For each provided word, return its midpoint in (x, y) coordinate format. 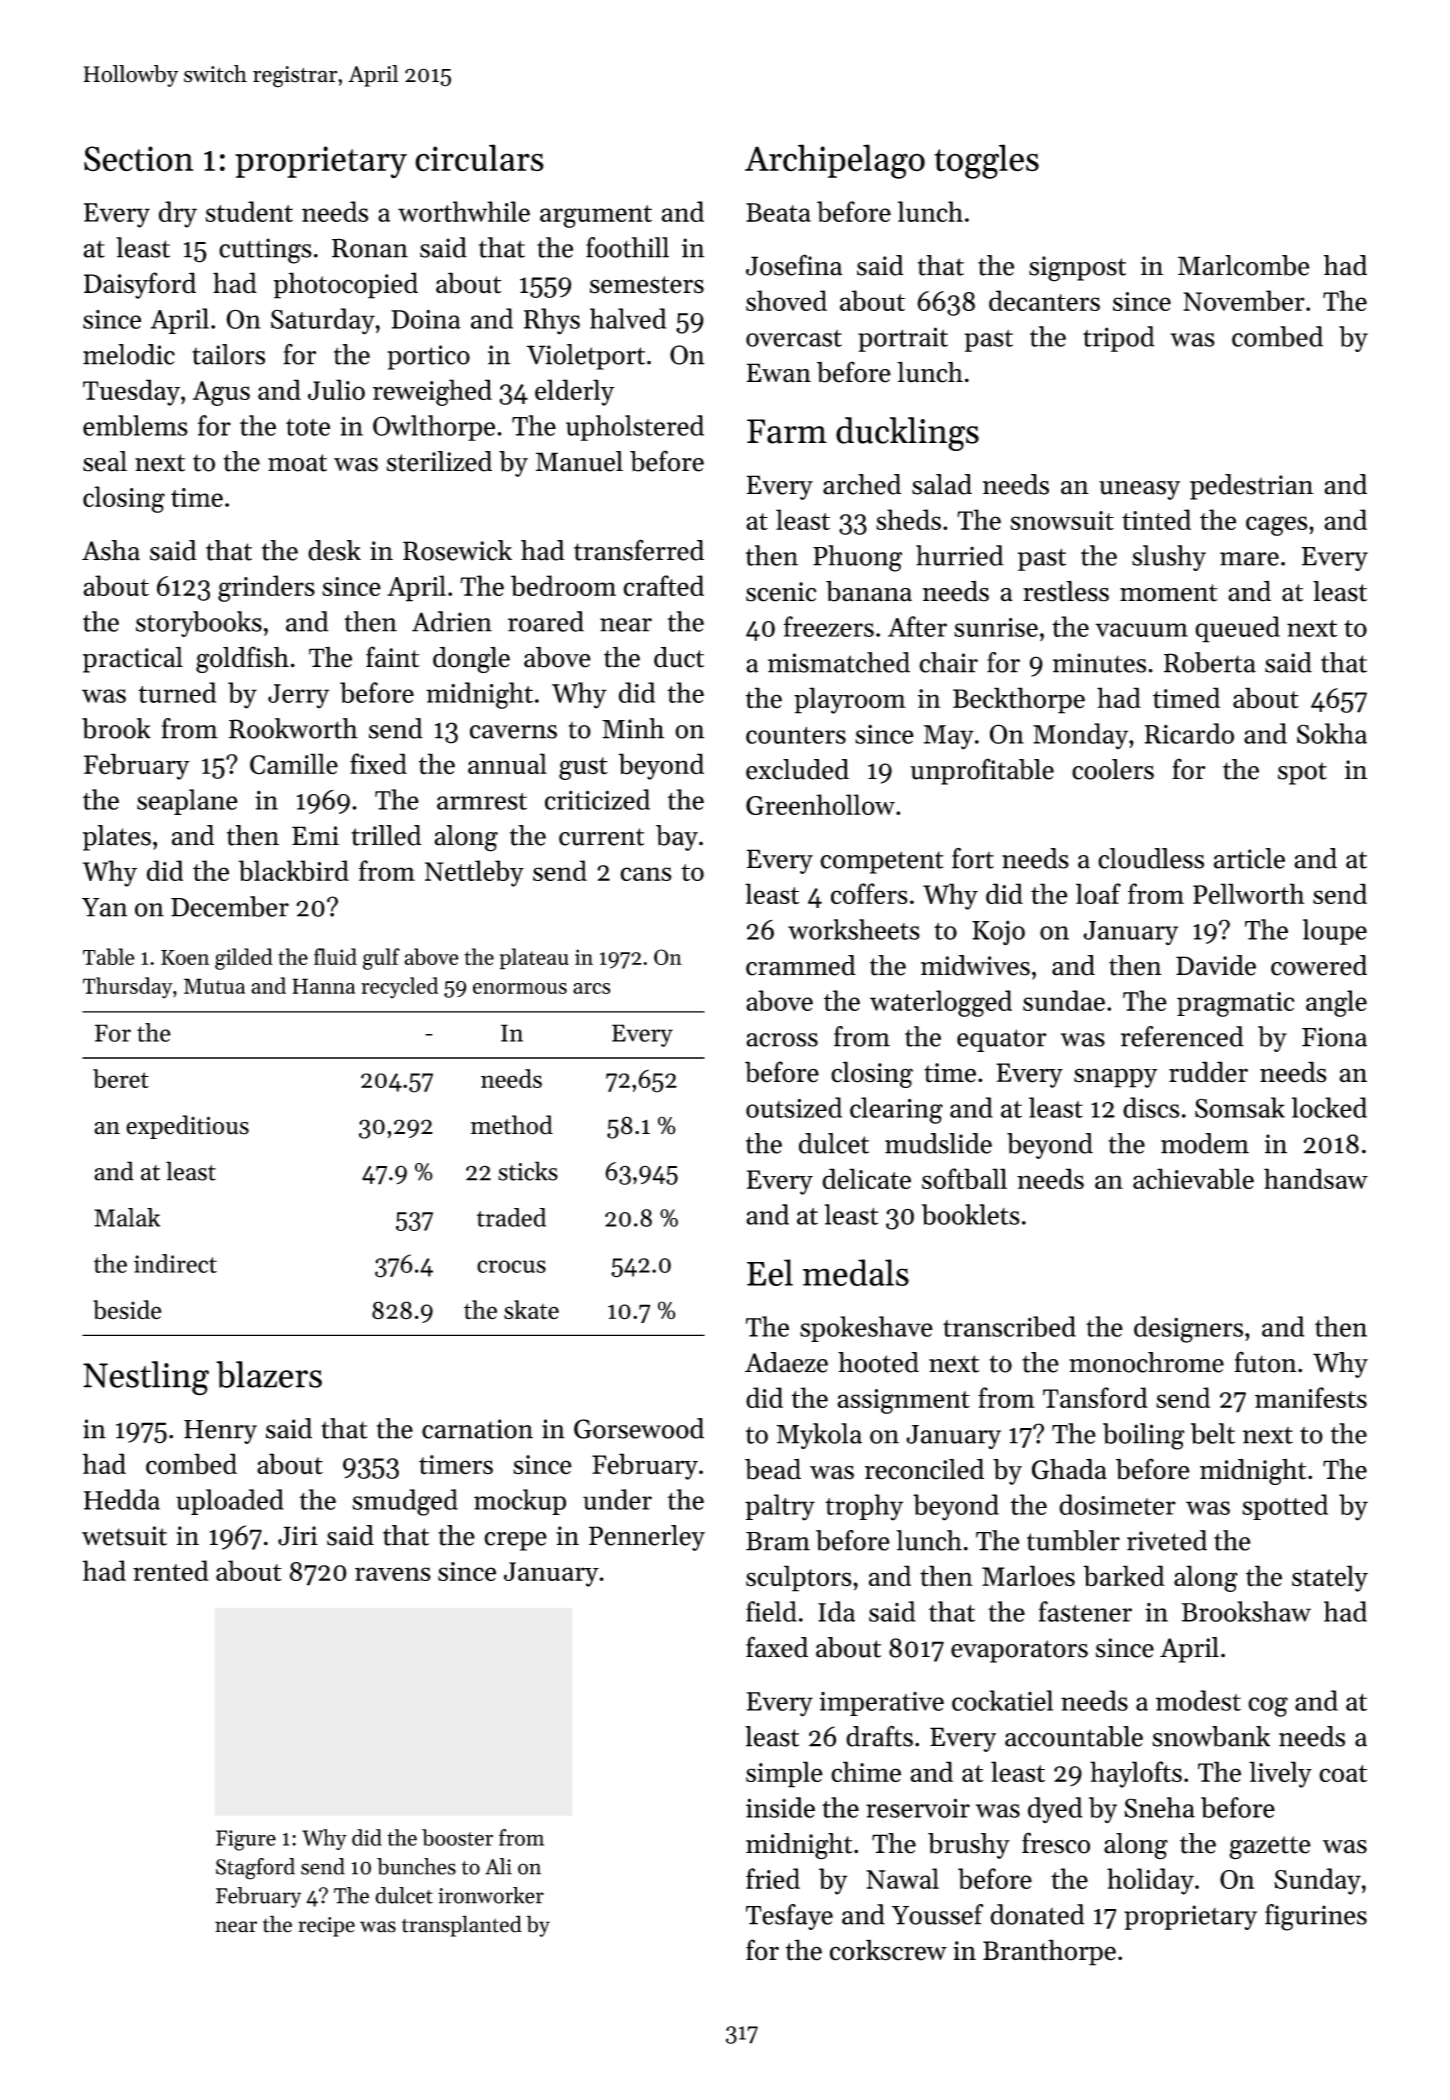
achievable (1193, 1178)
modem (1205, 1143)
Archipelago (835, 161)
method (512, 1125)
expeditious (187, 1127)
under (617, 1499)
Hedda (122, 1499)
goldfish (242, 659)
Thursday (128, 988)
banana (869, 591)
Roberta (1210, 662)
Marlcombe (1244, 265)
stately (1330, 1578)
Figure (246, 1840)
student (249, 211)
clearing (896, 1110)
